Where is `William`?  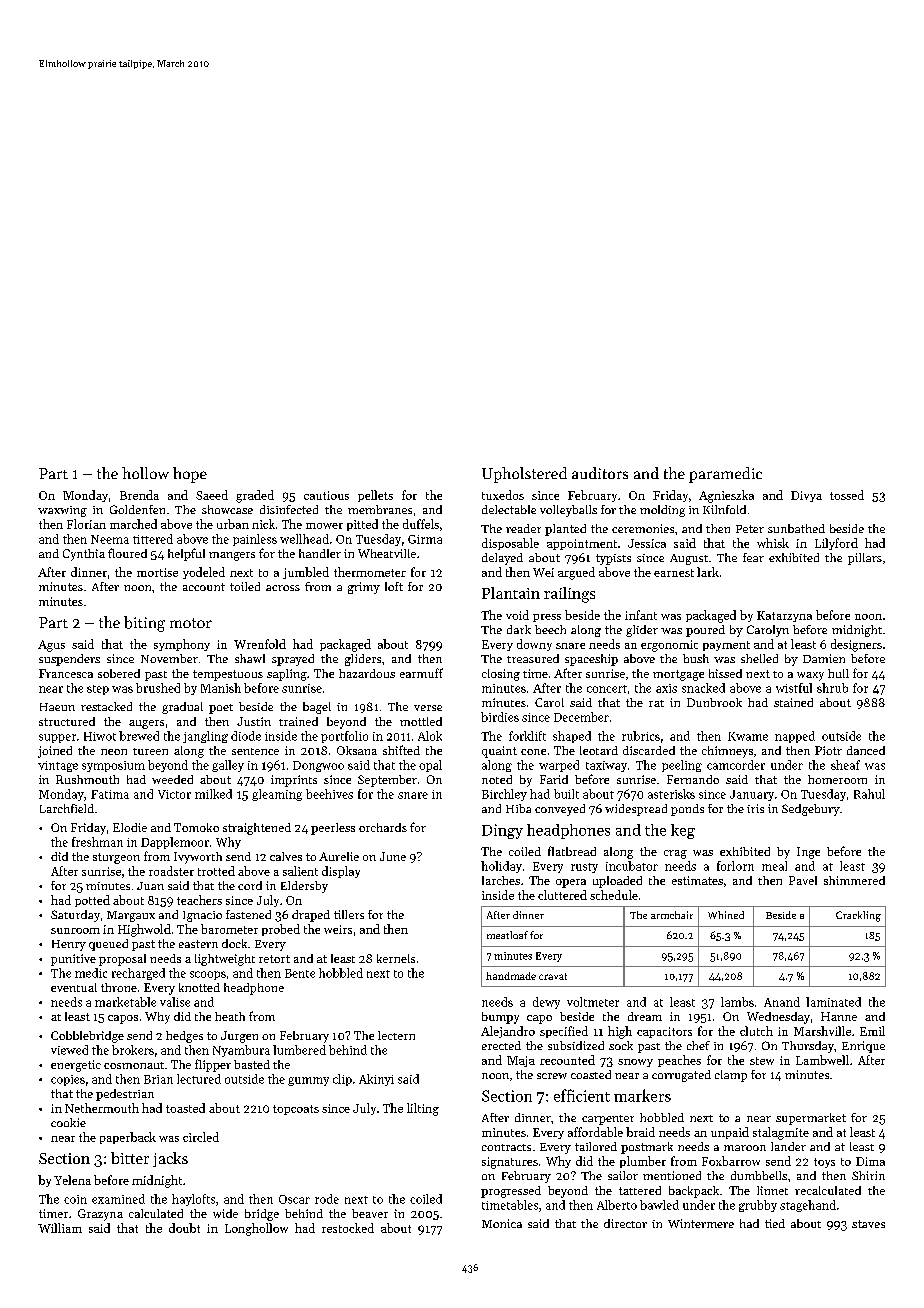
William is located at coordinates (60, 1228).
